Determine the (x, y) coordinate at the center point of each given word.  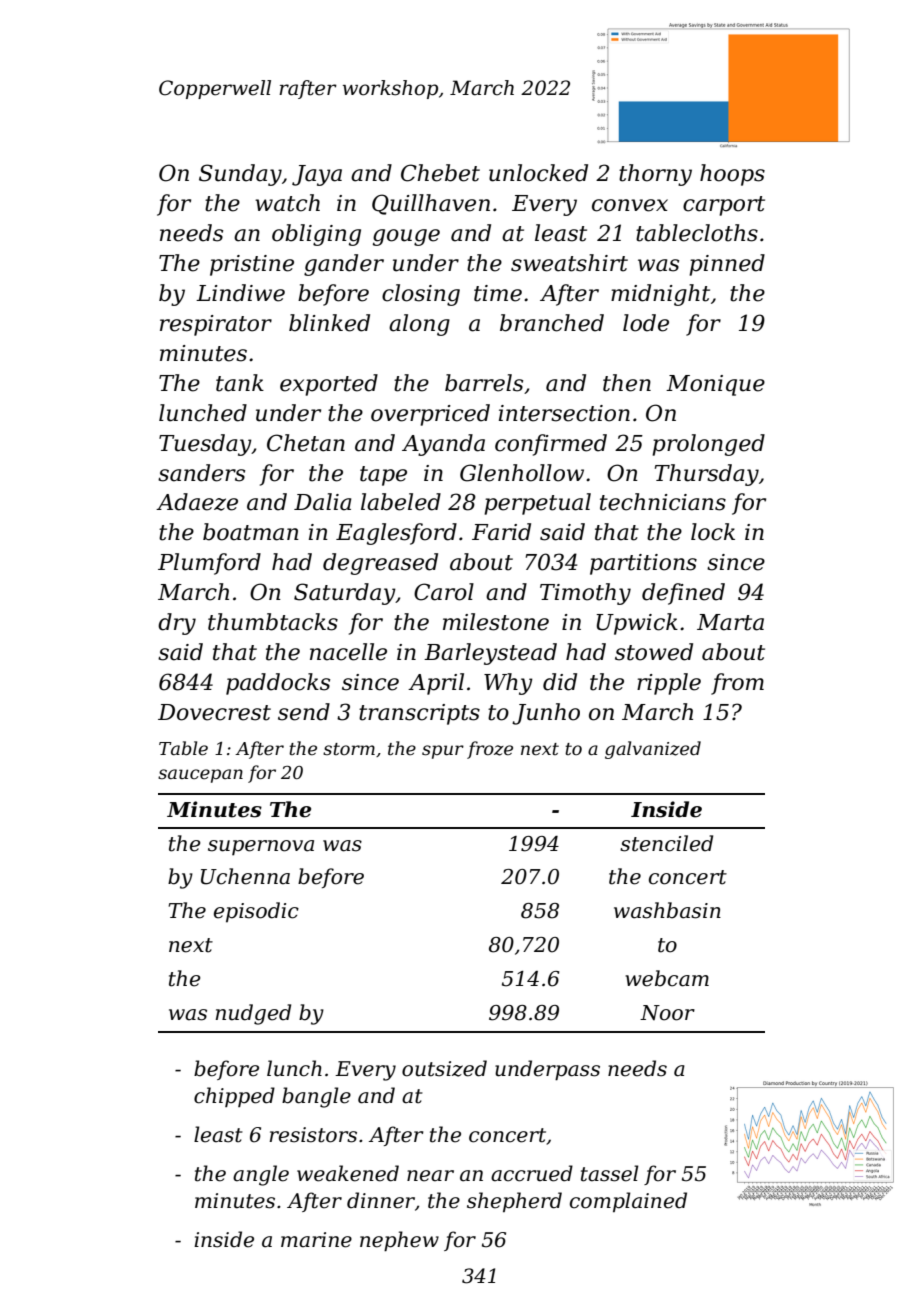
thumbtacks (273, 622)
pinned (727, 265)
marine (316, 1240)
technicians (663, 502)
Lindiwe (240, 293)
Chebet (440, 173)
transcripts (419, 714)
